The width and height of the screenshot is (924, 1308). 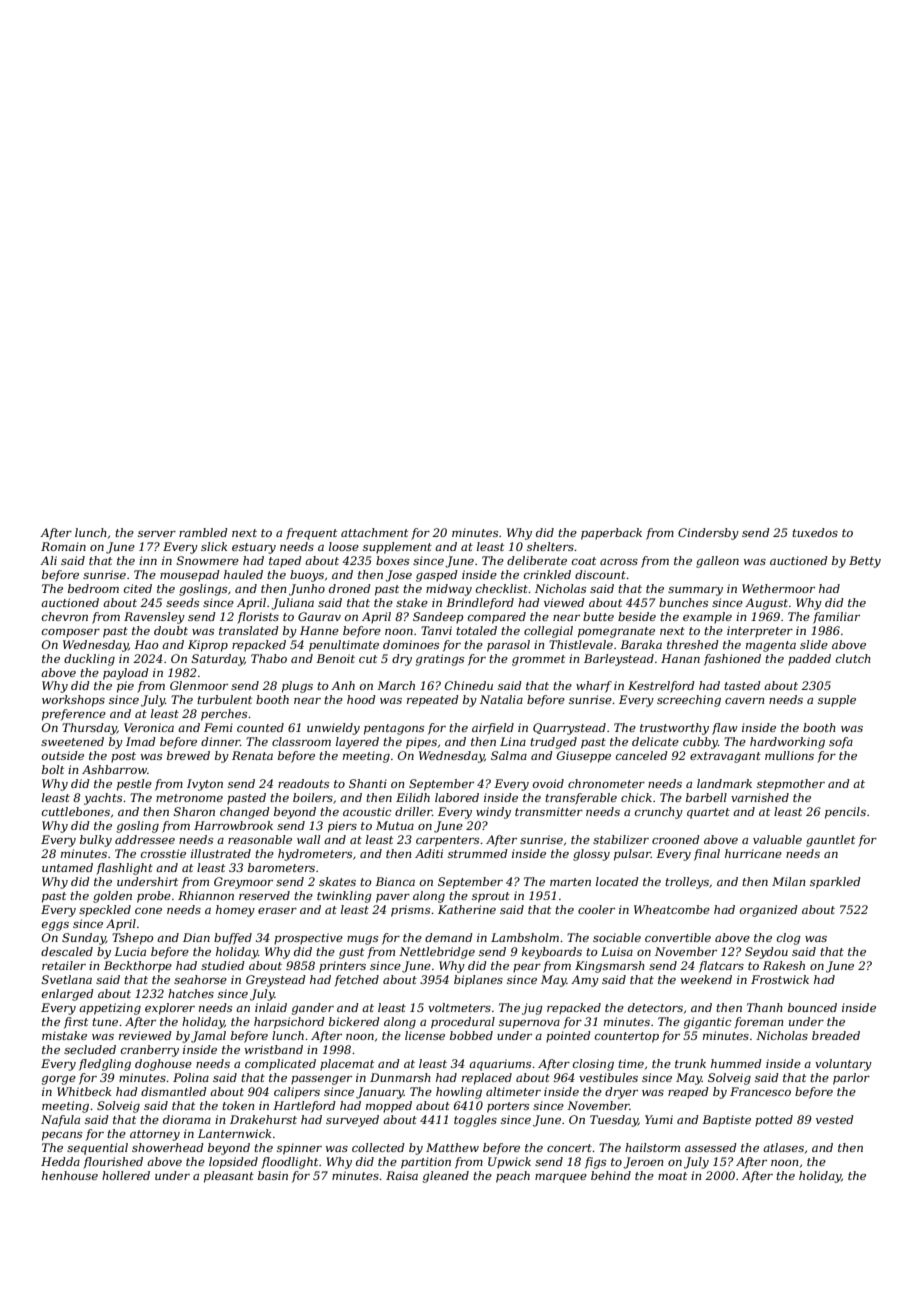 What do you see at coordinates (513, 1177) in the screenshot?
I see `peach` at bounding box center [513, 1177].
